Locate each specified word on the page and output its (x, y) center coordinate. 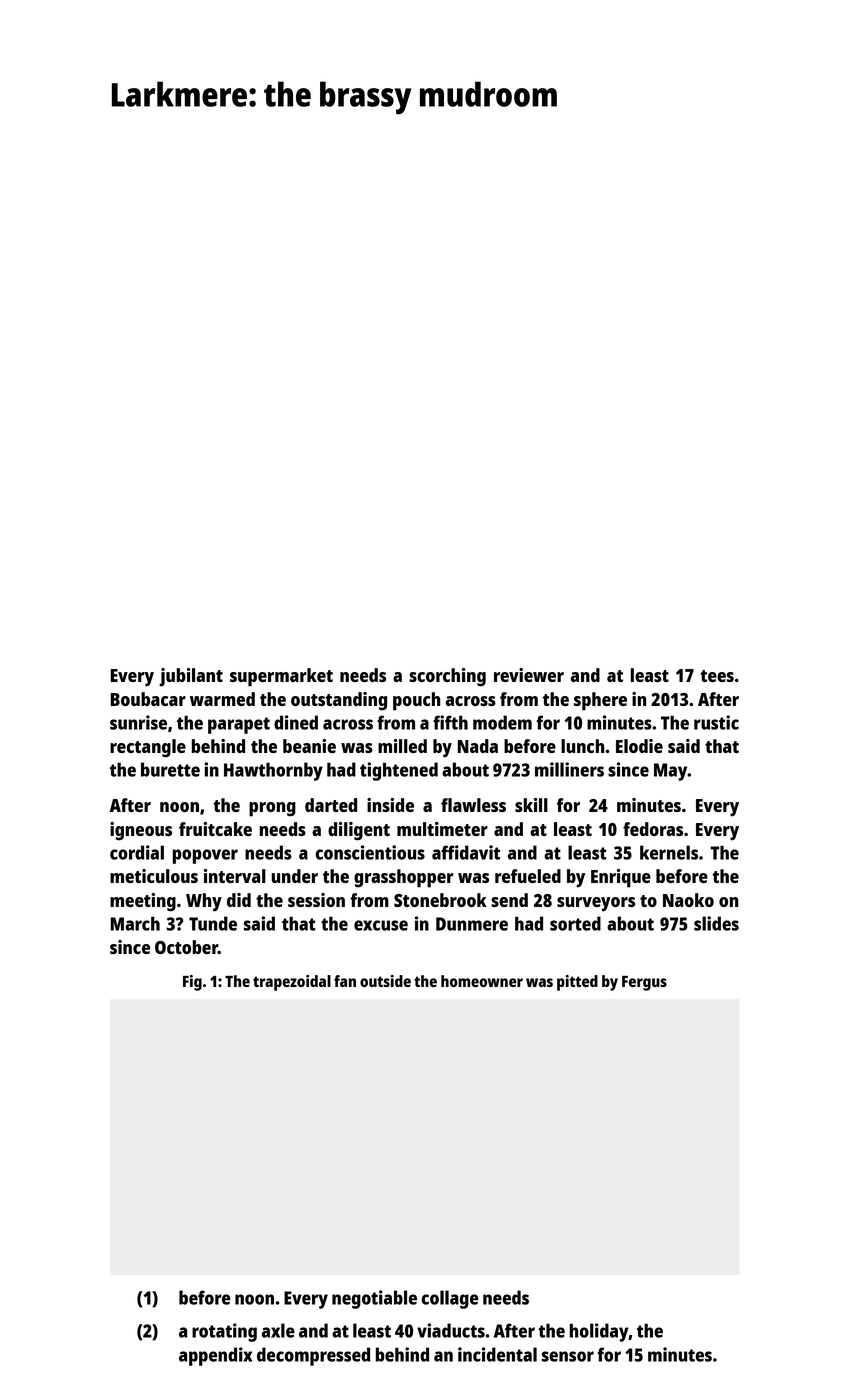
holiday (599, 1332)
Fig (192, 983)
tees (717, 676)
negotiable (374, 1299)
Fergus (644, 983)
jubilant (191, 677)
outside (385, 981)
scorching (447, 677)
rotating (224, 1332)
